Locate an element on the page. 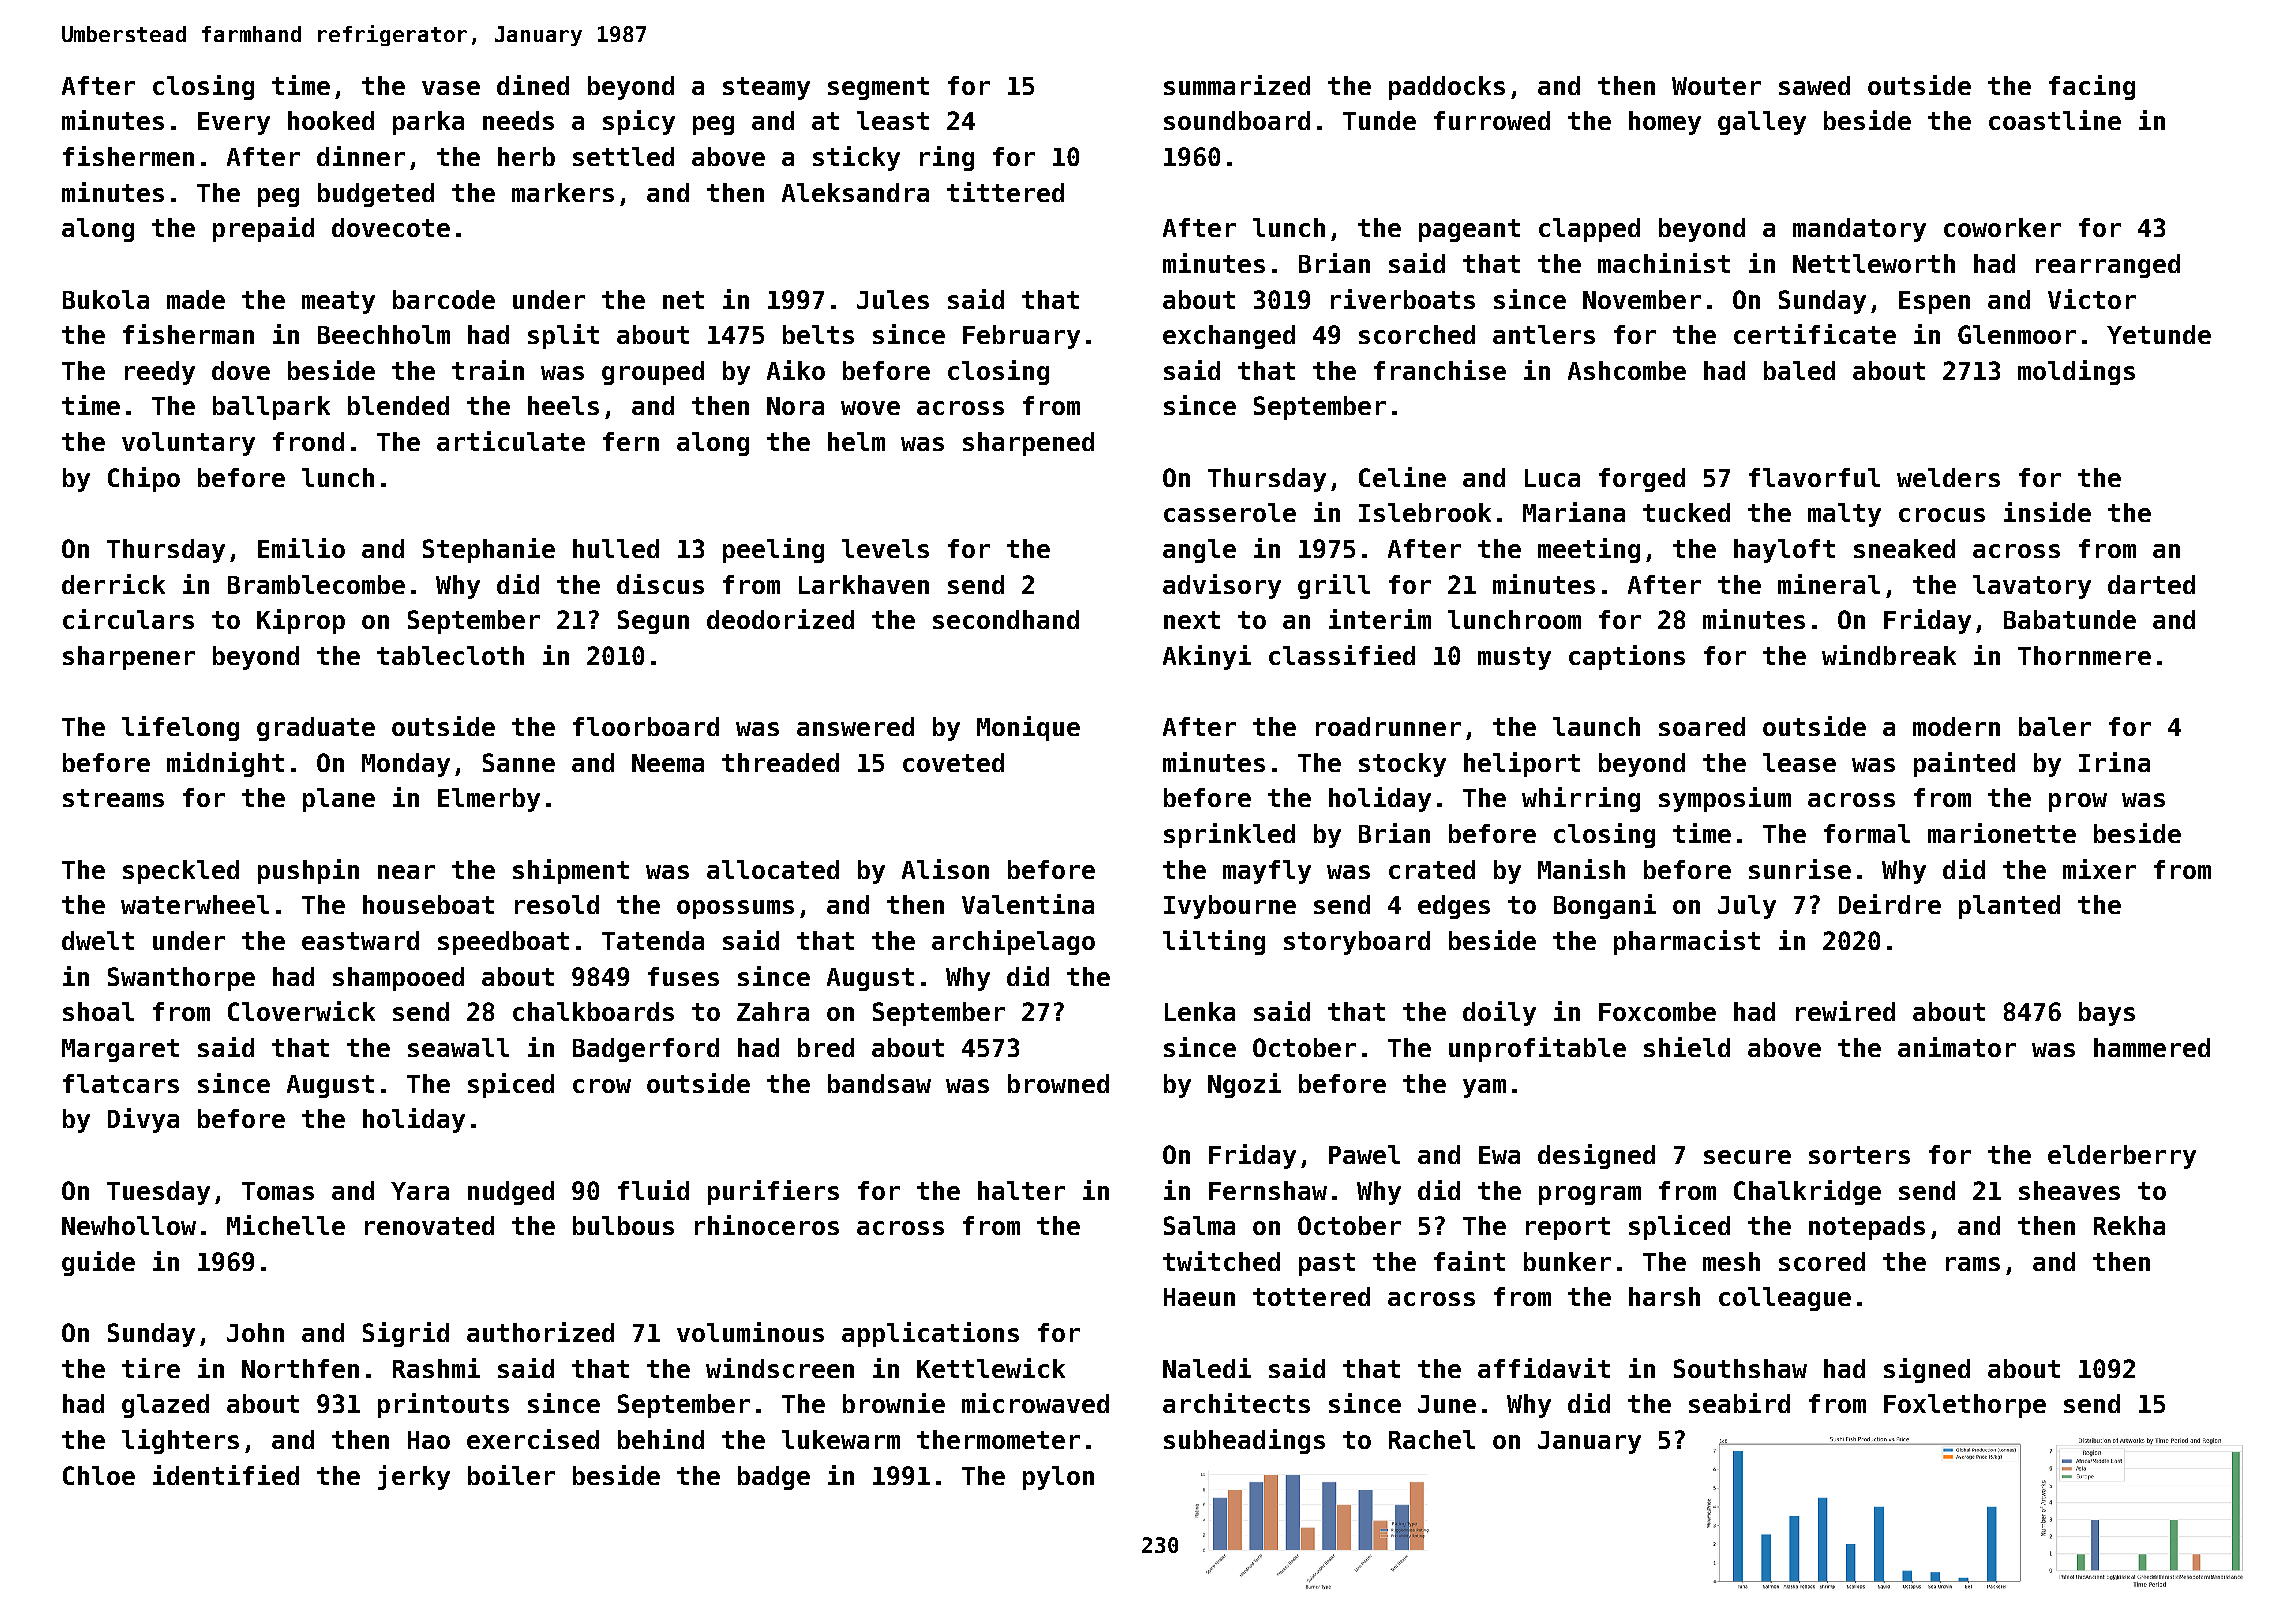 The width and height of the image is (2282, 1614). Hao is located at coordinates (429, 1440).
